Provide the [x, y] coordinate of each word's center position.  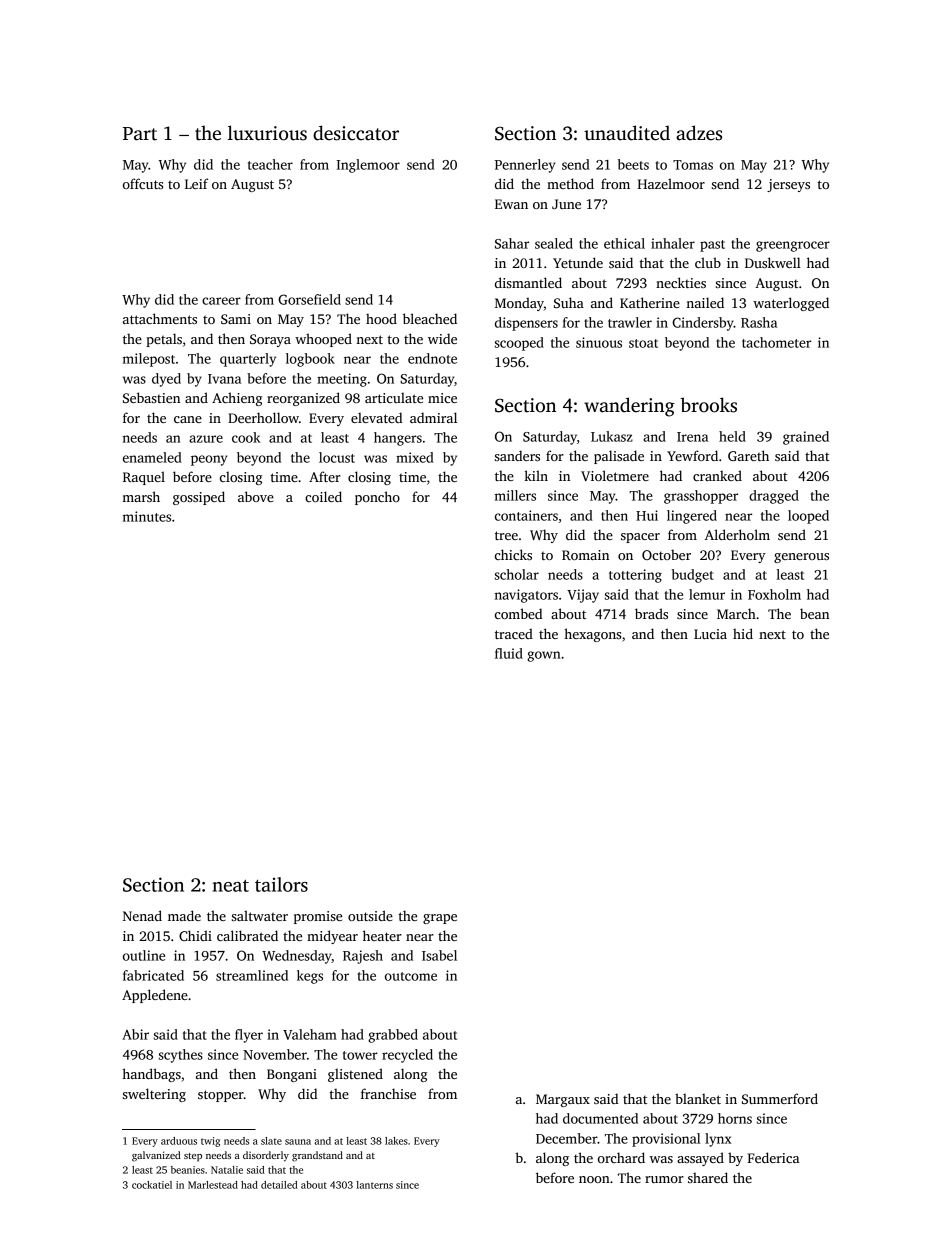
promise [318, 917]
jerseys [788, 185]
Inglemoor [368, 166]
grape [440, 919]
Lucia [710, 634]
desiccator [356, 133]
